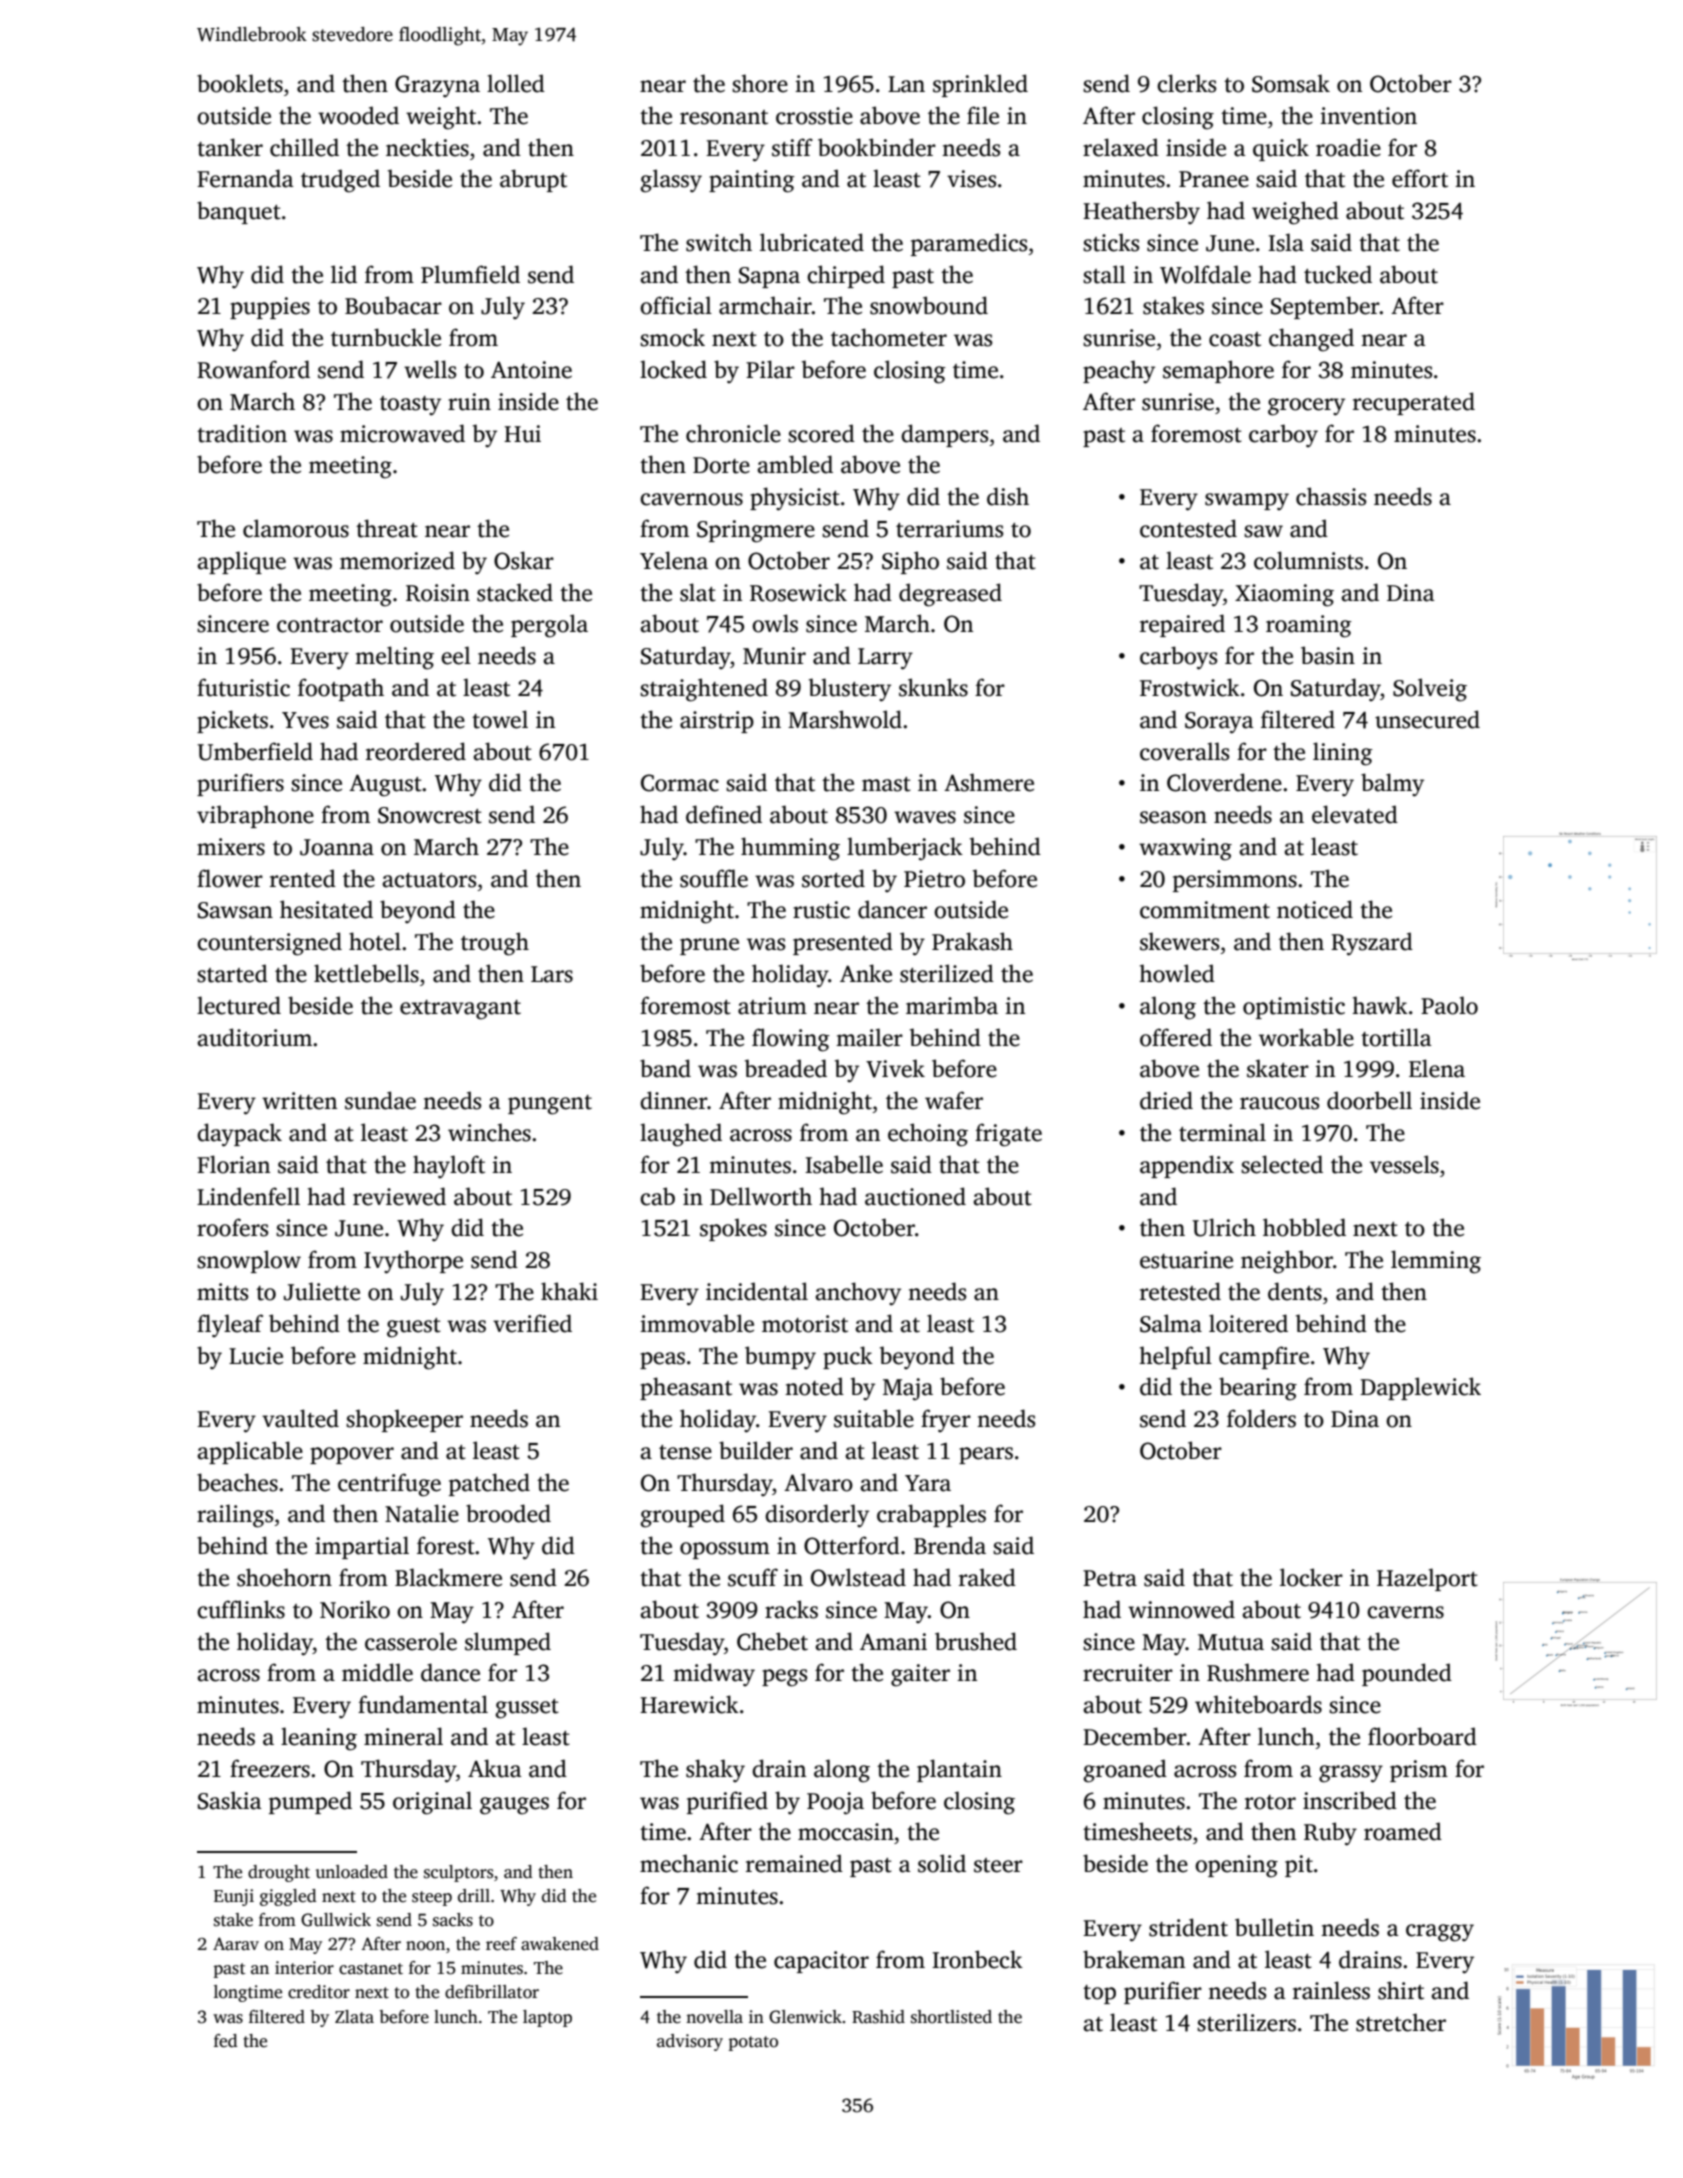  What do you see at coordinates (1166, 1100) in the screenshot?
I see `dried` at bounding box center [1166, 1100].
